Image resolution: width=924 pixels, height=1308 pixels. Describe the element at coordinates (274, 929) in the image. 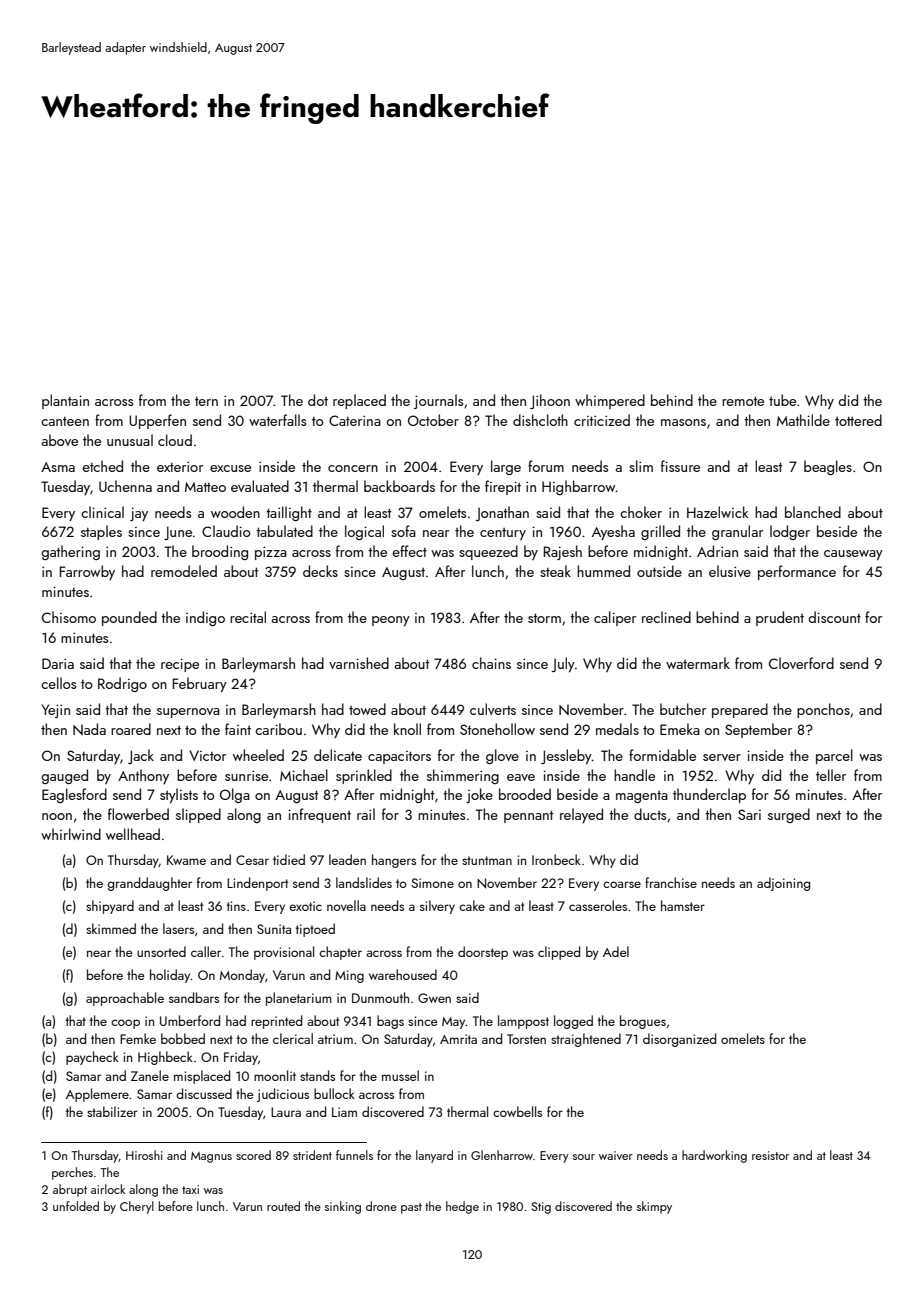

I see `Sunita` at that location.
